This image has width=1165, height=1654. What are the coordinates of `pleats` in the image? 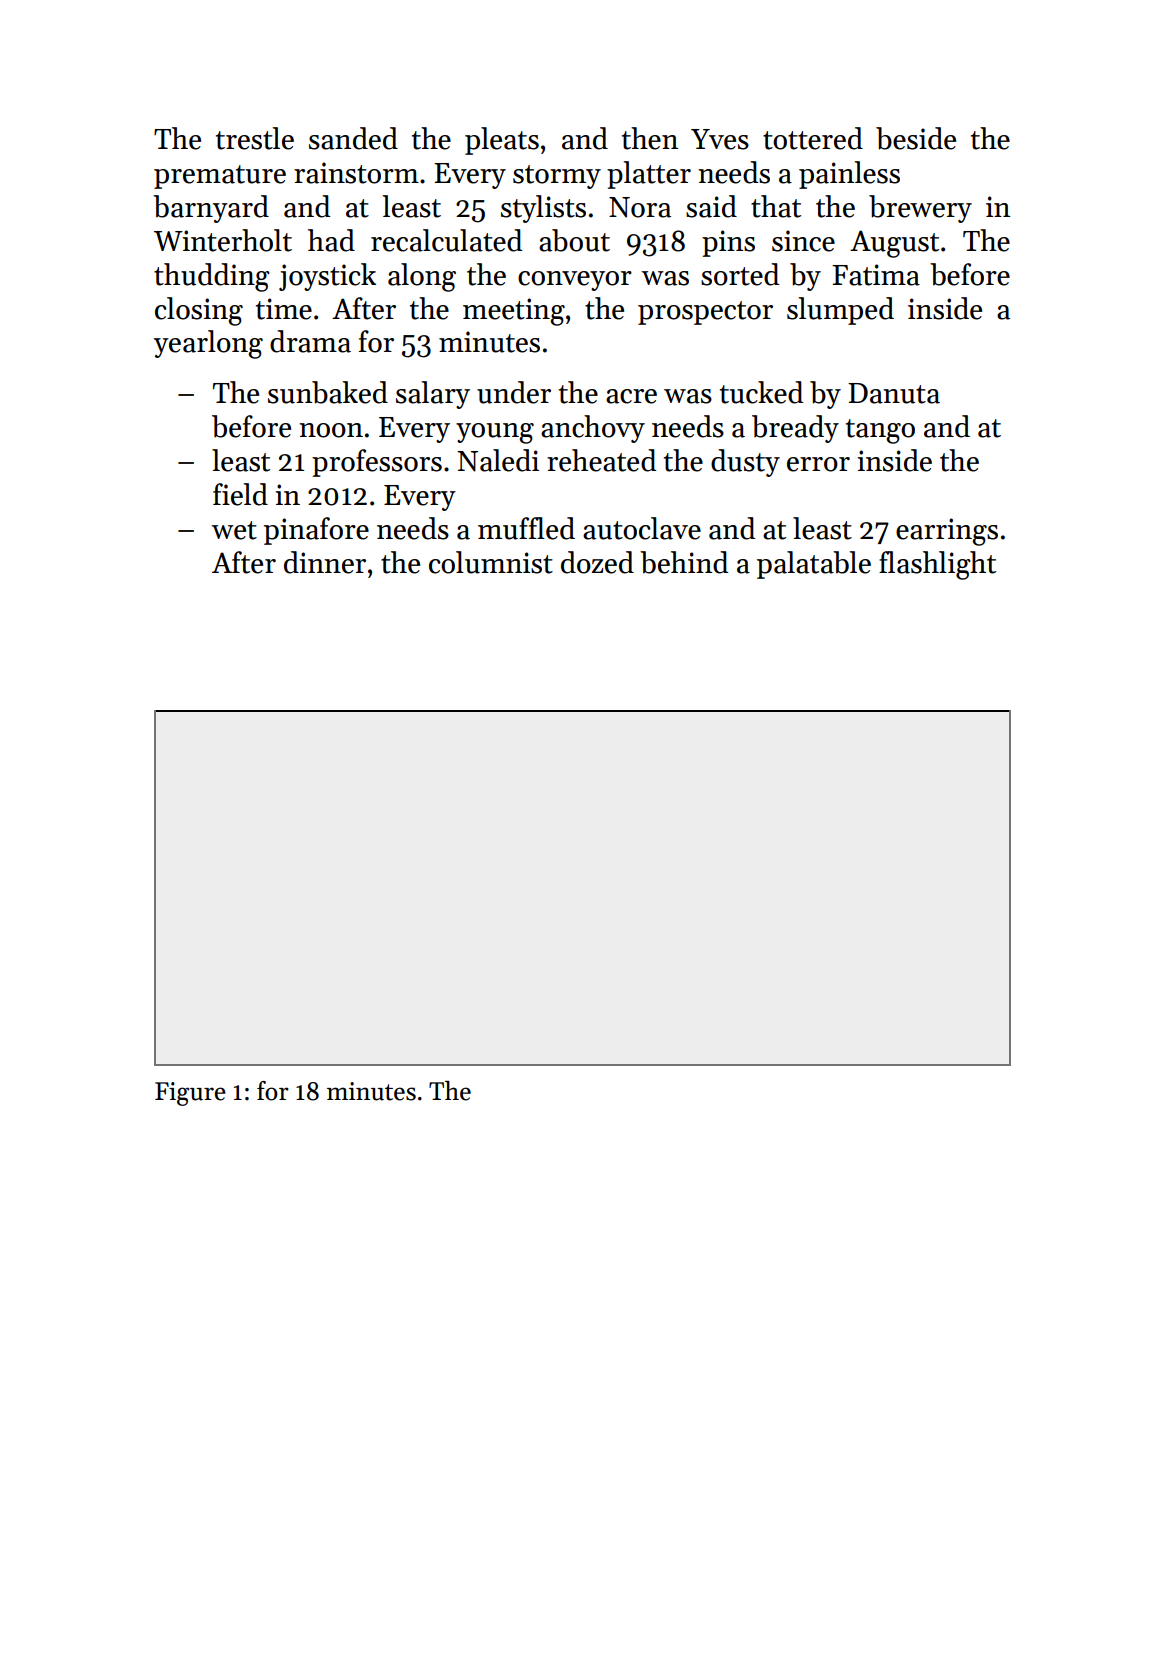 It's located at (502, 141).
